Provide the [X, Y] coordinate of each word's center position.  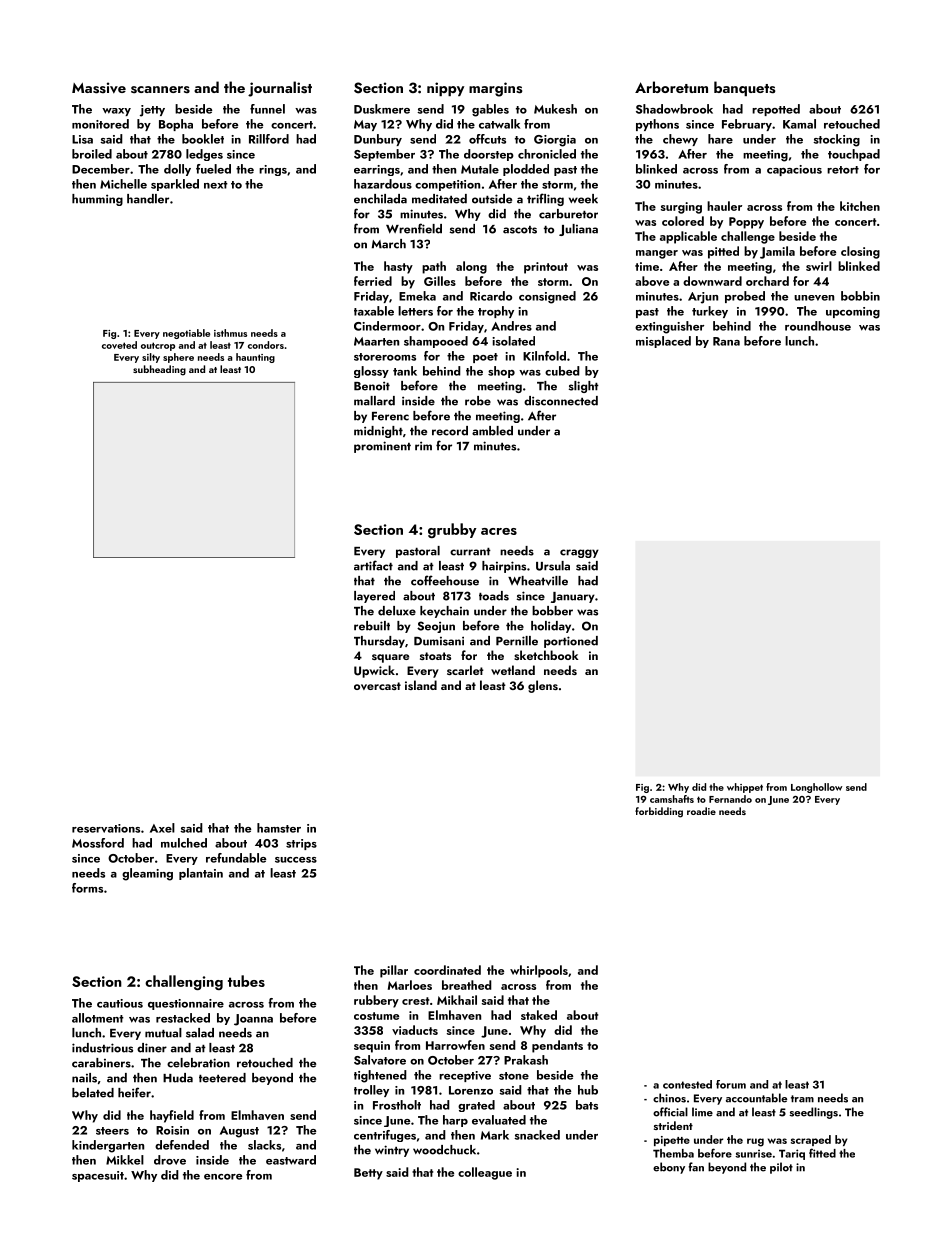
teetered [222, 1078]
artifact [373, 565]
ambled [492, 431]
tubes [246, 981]
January [573, 597]
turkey [710, 312]
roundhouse [818, 326]
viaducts [415, 1030]
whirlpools [539, 971]
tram [802, 1099]
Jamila [777, 252]
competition [447, 185]
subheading [159, 370]
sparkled [175, 185]
